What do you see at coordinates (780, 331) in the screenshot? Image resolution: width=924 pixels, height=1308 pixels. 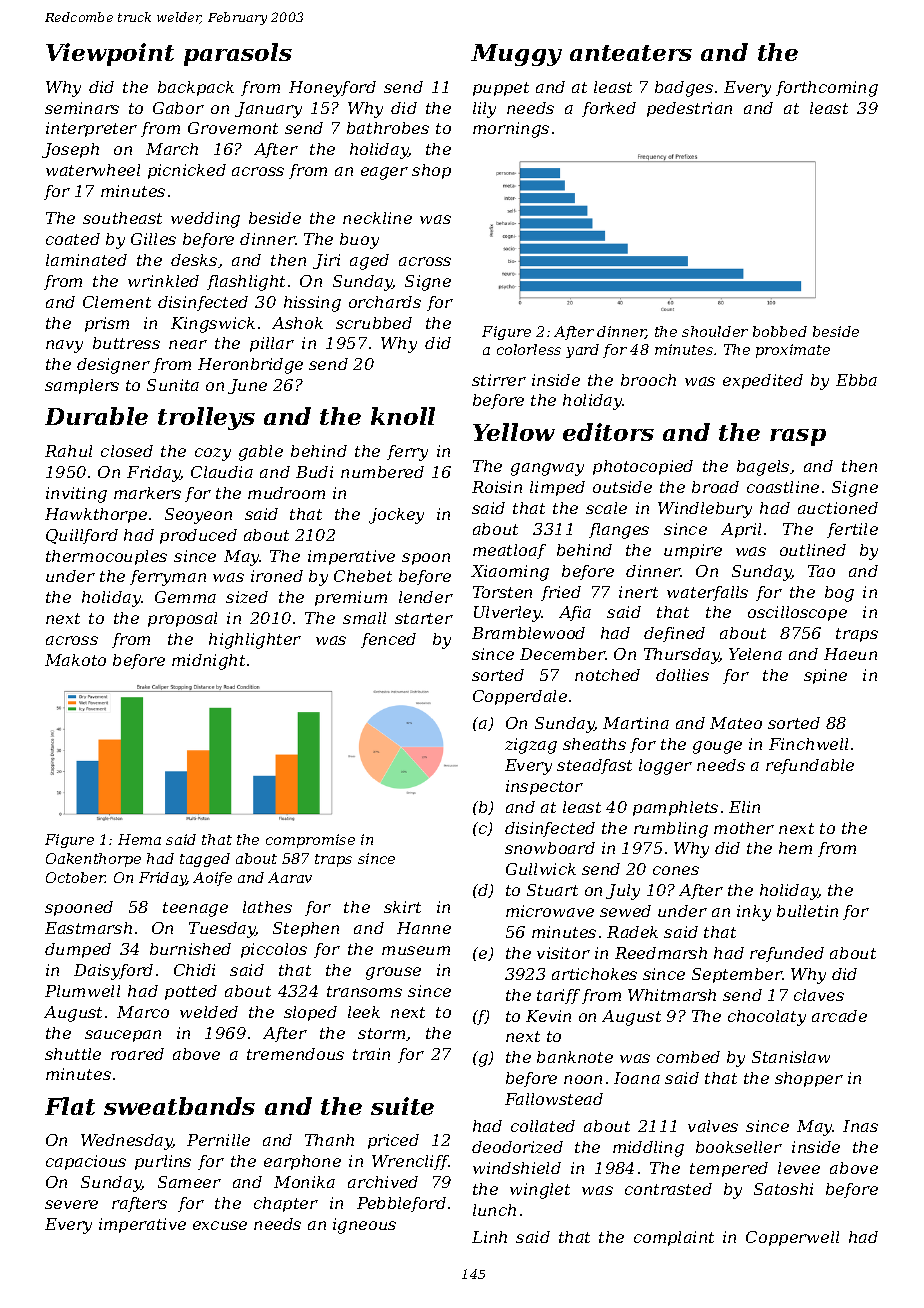 I see `bobbed` at bounding box center [780, 331].
